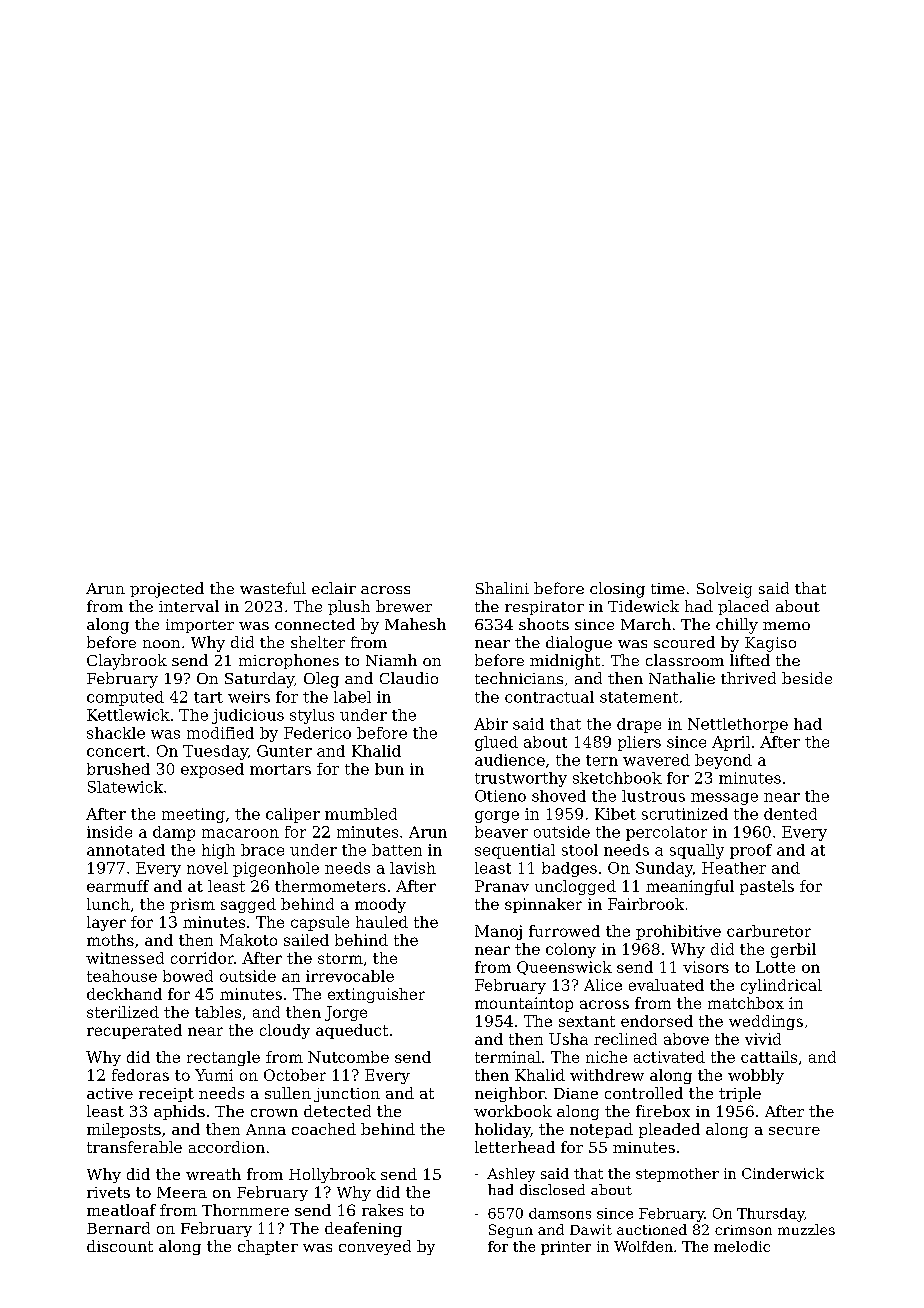  Describe the element at coordinates (724, 590) in the page. I see `Solveig` at that location.
